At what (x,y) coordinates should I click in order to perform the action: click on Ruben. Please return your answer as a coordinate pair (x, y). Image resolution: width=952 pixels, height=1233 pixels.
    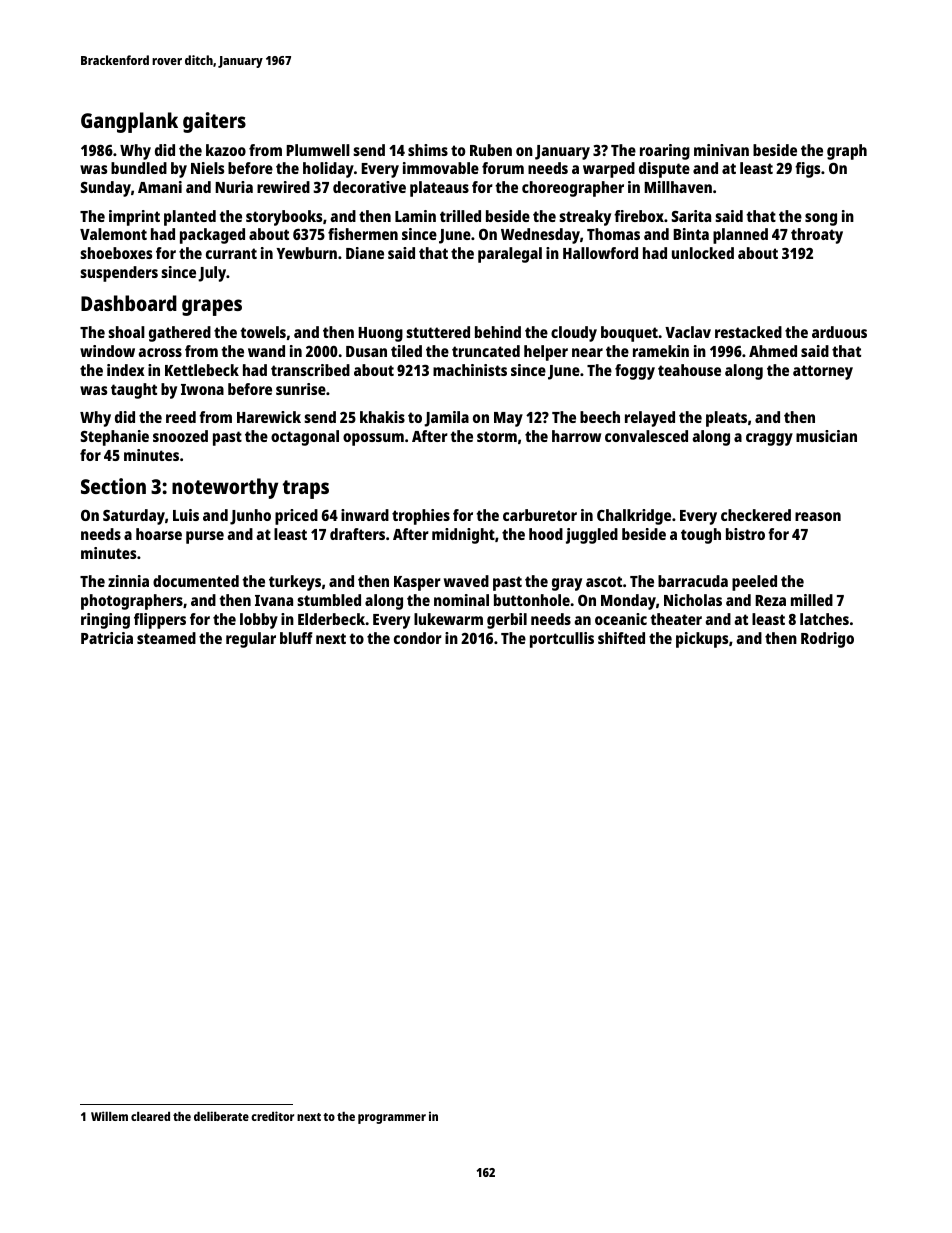
    Looking at the image, I should click on (491, 150).
